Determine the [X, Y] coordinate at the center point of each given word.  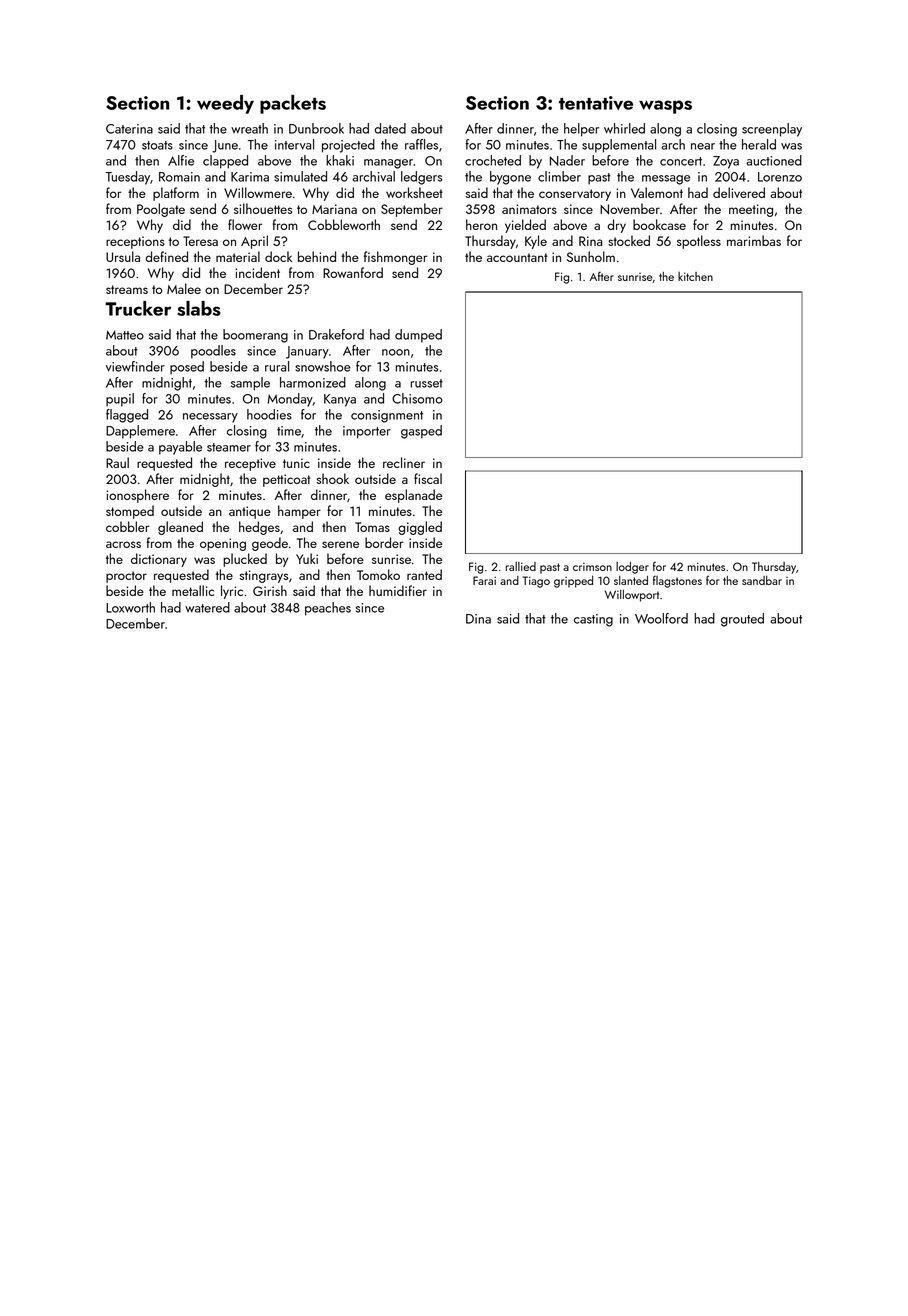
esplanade [413, 496]
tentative [596, 103]
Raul [117, 462]
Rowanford [353, 272]
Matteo [125, 335]
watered [207, 607]
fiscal [428, 478]
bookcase [659, 224]
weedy [225, 104]
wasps [665, 107]
